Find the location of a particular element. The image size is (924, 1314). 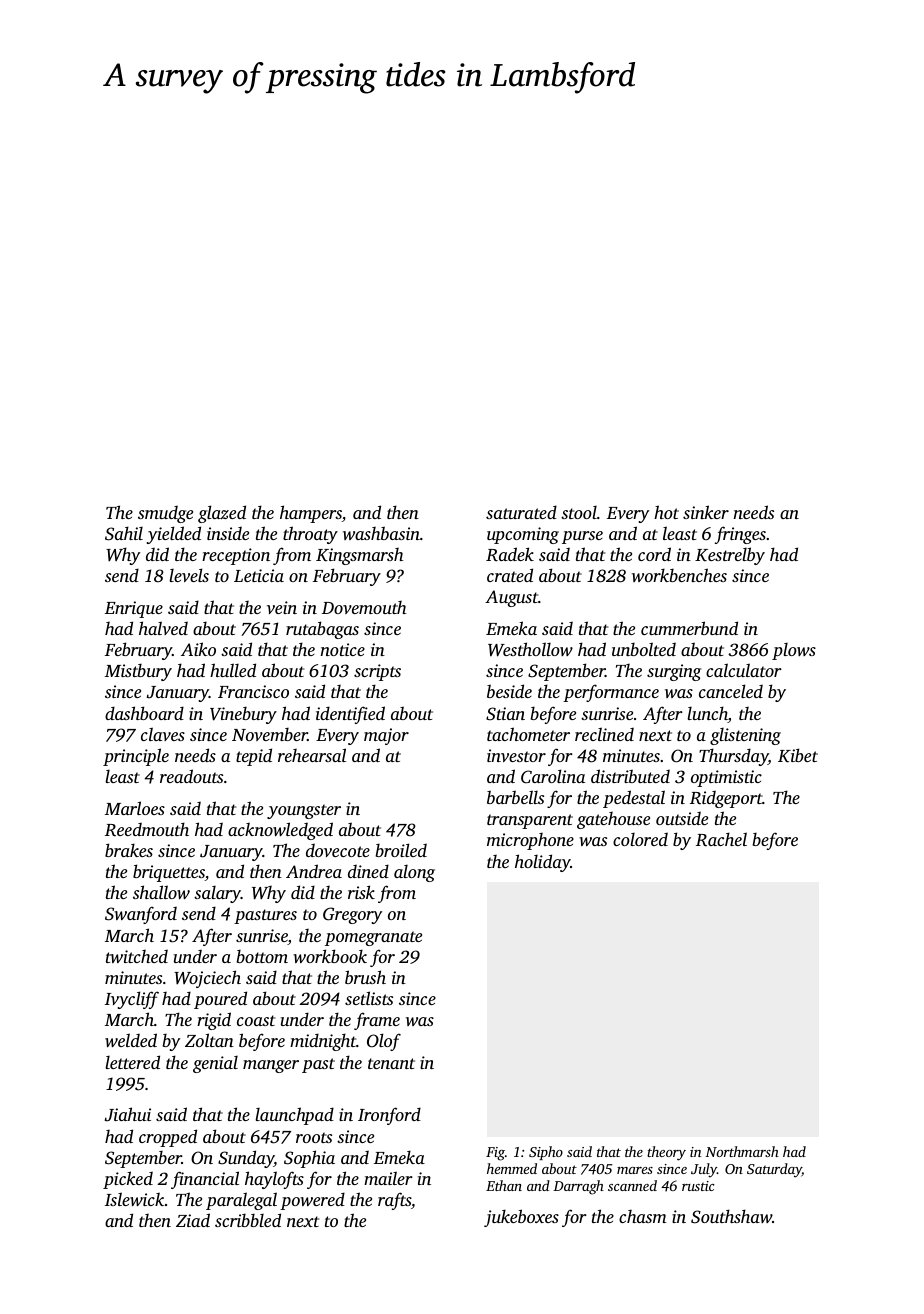

Northmarsh is located at coordinates (742, 1151).
